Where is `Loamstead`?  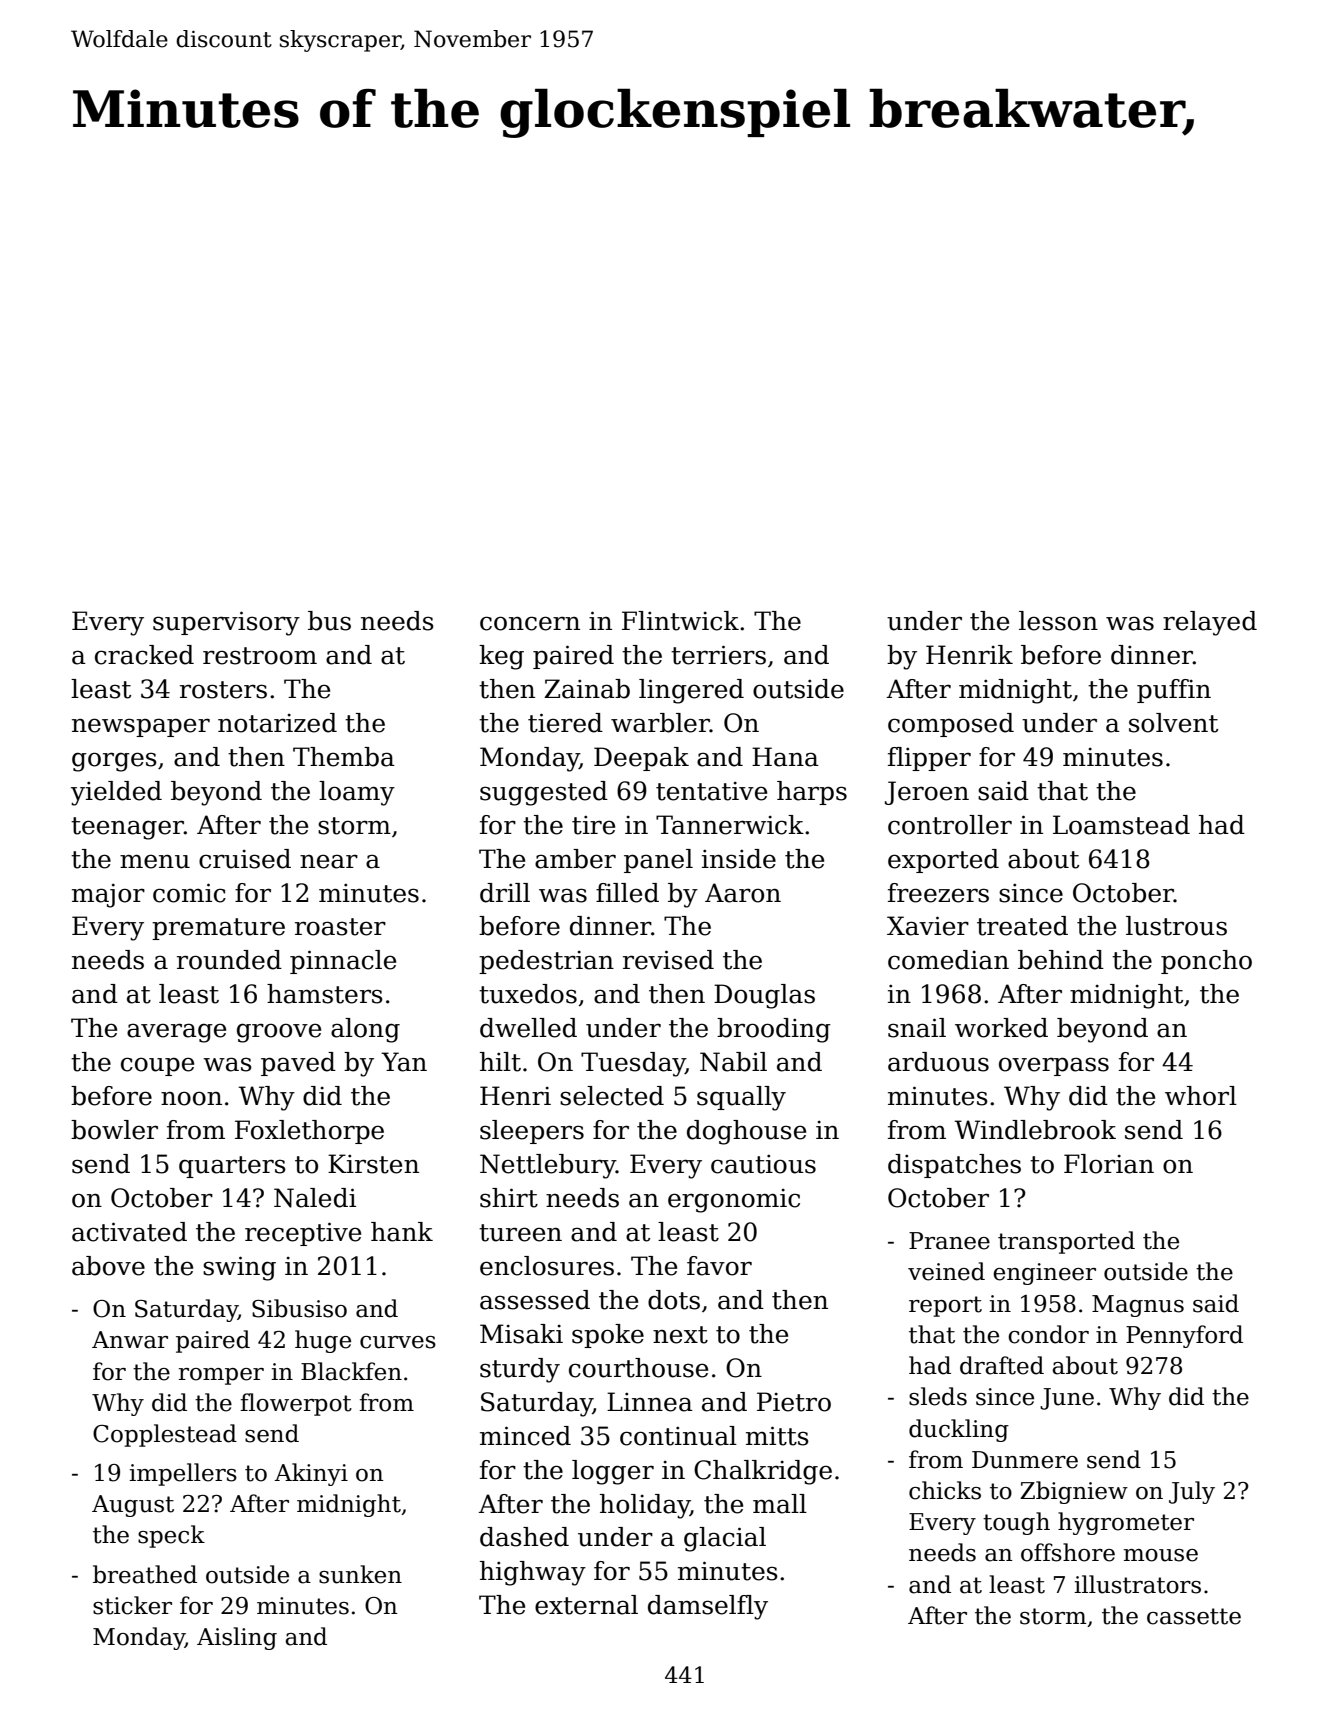
Loamstead is located at coordinates (1121, 825).
